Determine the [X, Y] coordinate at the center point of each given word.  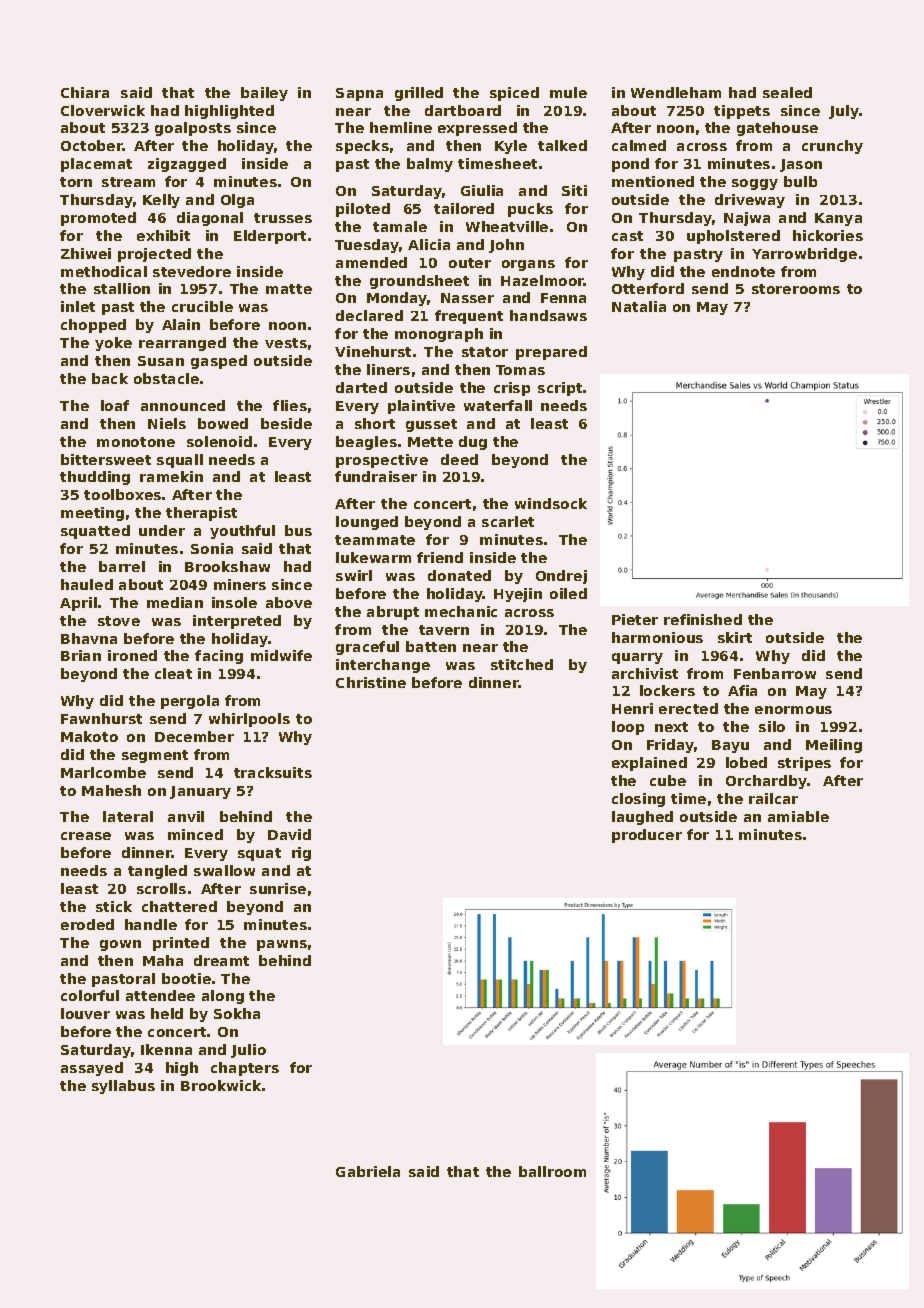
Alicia [429, 244]
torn [76, 182]
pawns [282, 945]
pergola [190, 702]
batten [431, 646]
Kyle [511, 147]
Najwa [747, 219]
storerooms [796, 289]
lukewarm [373, 557]
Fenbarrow [775, 673]
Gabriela [368, 1171]
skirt [735, 637]
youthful [242, 532]
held [167, 1013]
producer [647, 836]
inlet [78, 306]
